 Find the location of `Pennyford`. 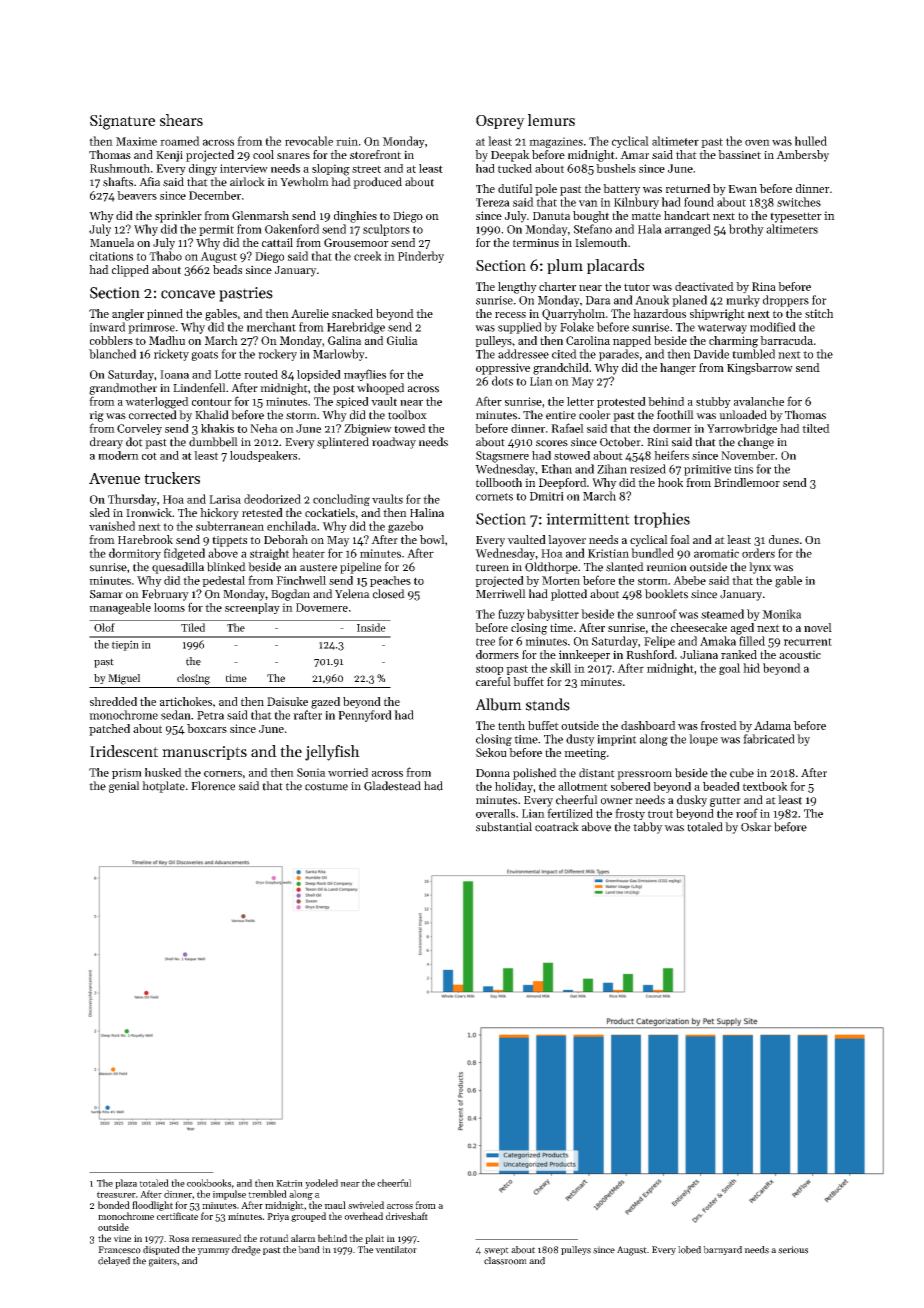

Pennyford is located at coordinates (365, 716).
